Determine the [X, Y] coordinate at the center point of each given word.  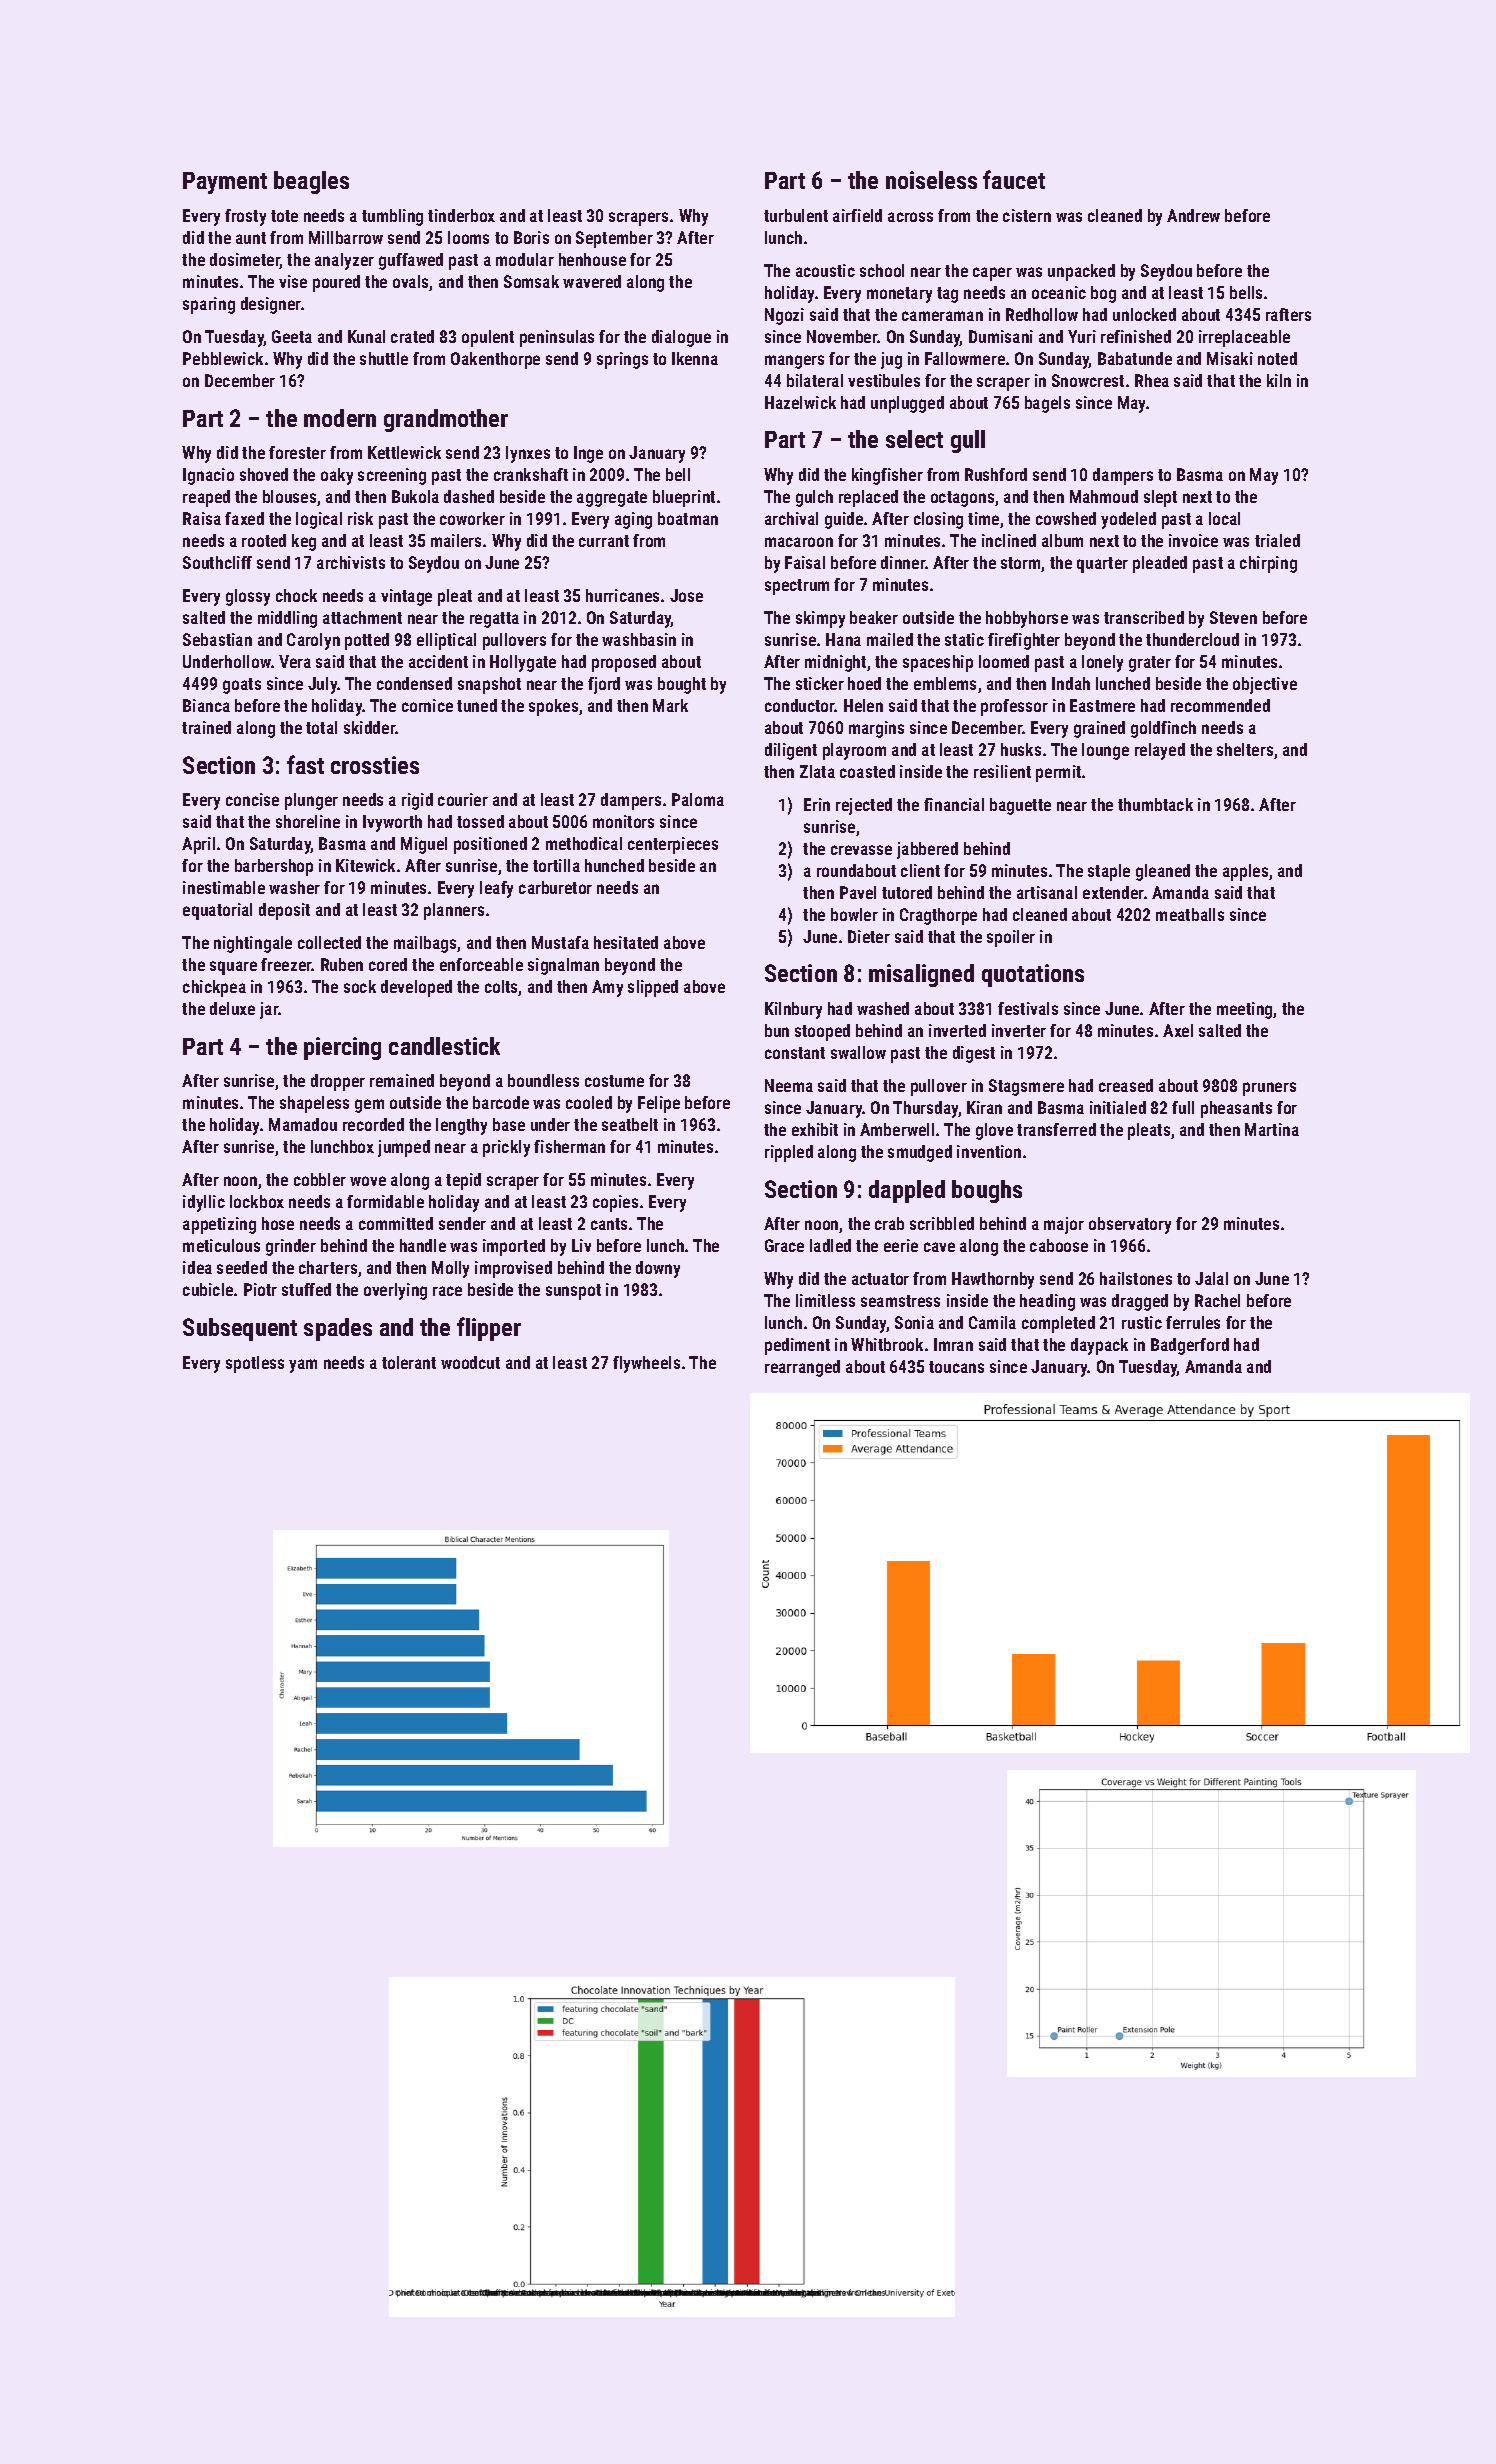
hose [278, 1223]
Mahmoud [1104, 496]
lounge [1105, 751]
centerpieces [673, 845]
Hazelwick [800, 402]
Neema [789, 1085]
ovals [411, 283]
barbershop [274, 867]
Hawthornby [993, 1280]
